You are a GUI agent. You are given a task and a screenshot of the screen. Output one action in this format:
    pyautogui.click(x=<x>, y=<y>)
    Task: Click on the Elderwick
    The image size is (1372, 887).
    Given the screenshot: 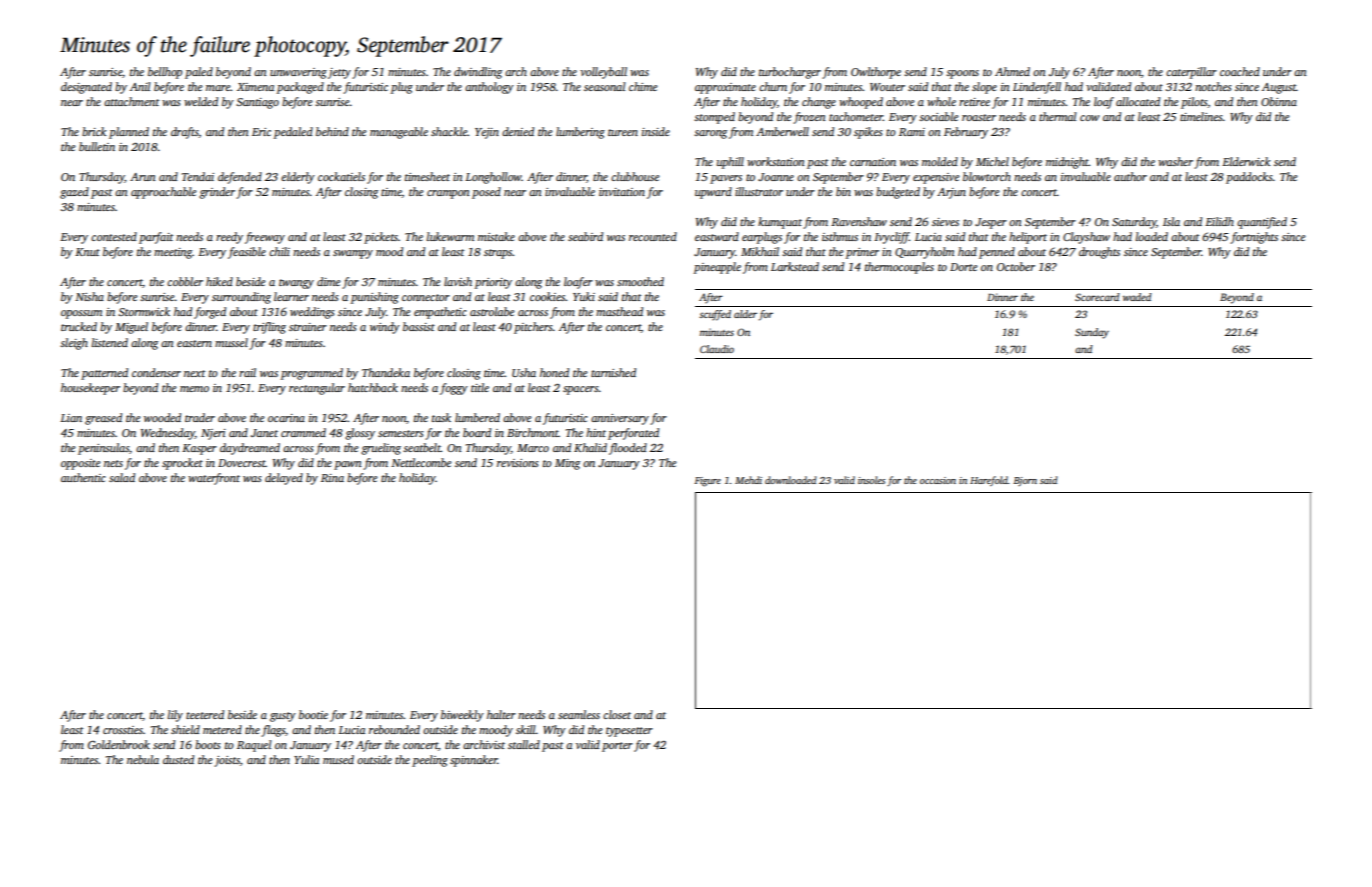 What is the action you would take?
    pyautogui.click(x=1246, y=161)
